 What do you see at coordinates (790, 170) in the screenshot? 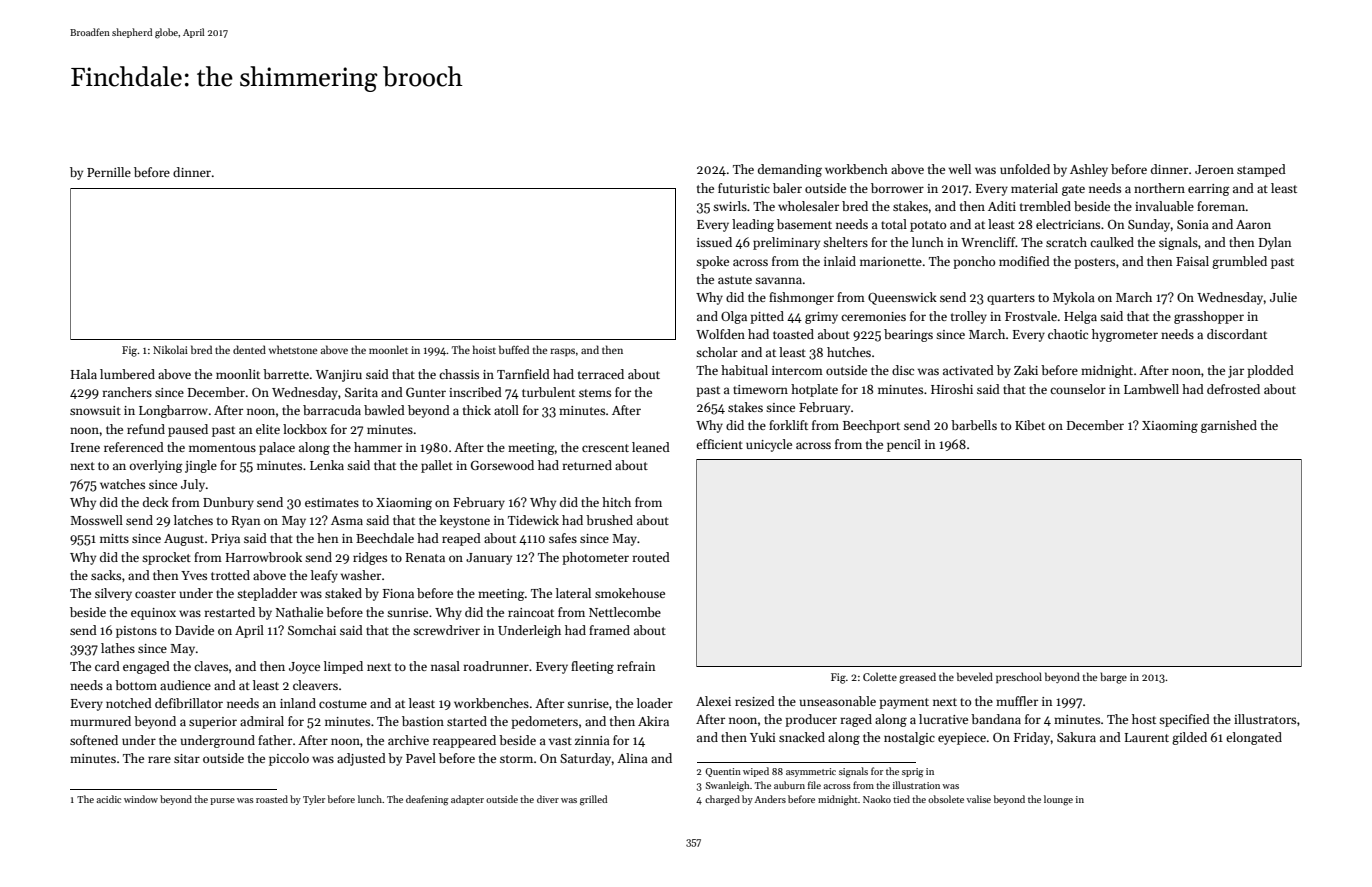
I see `demanding` at bounding box center [790, 170].
